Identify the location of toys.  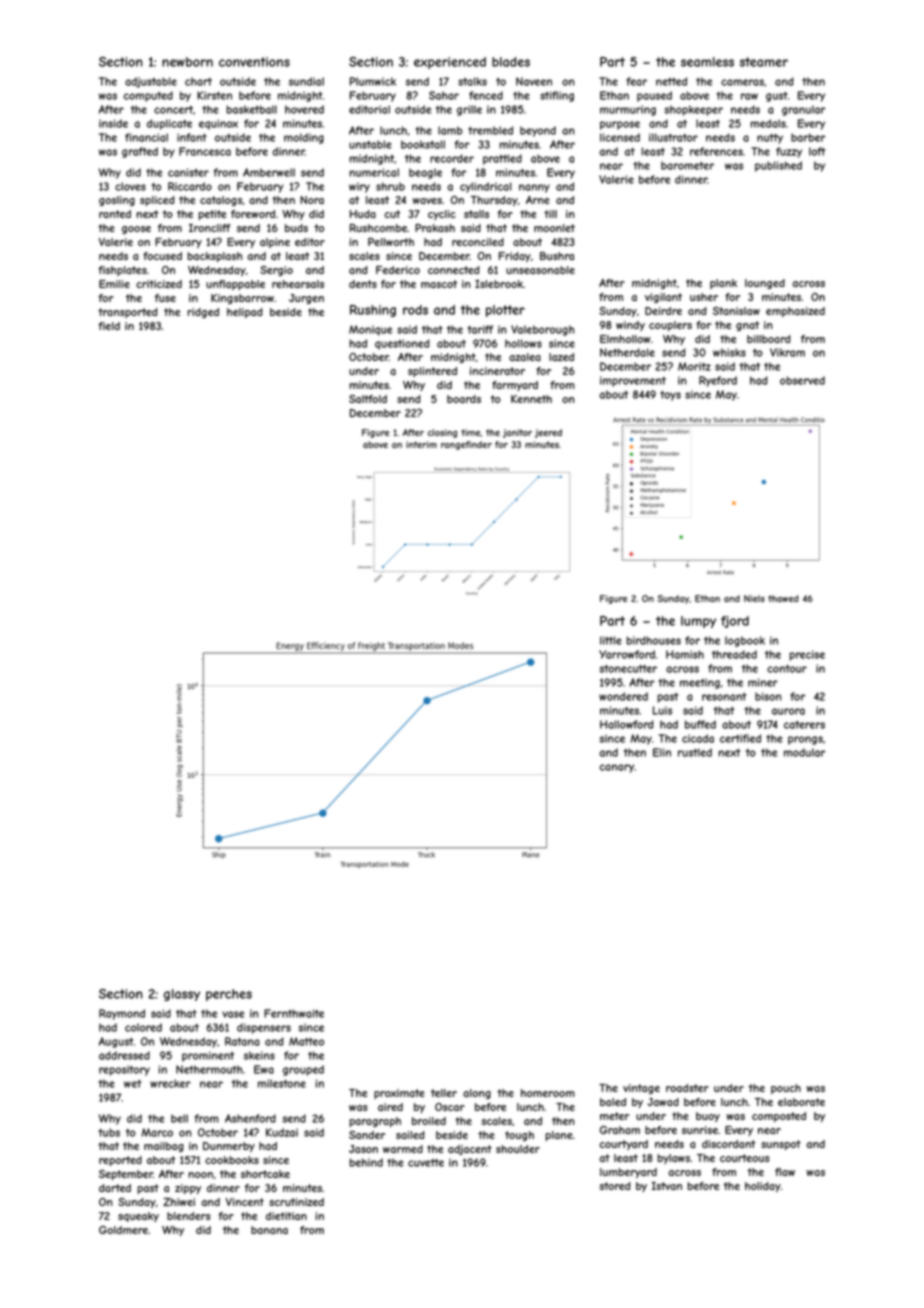
(670, 396).
